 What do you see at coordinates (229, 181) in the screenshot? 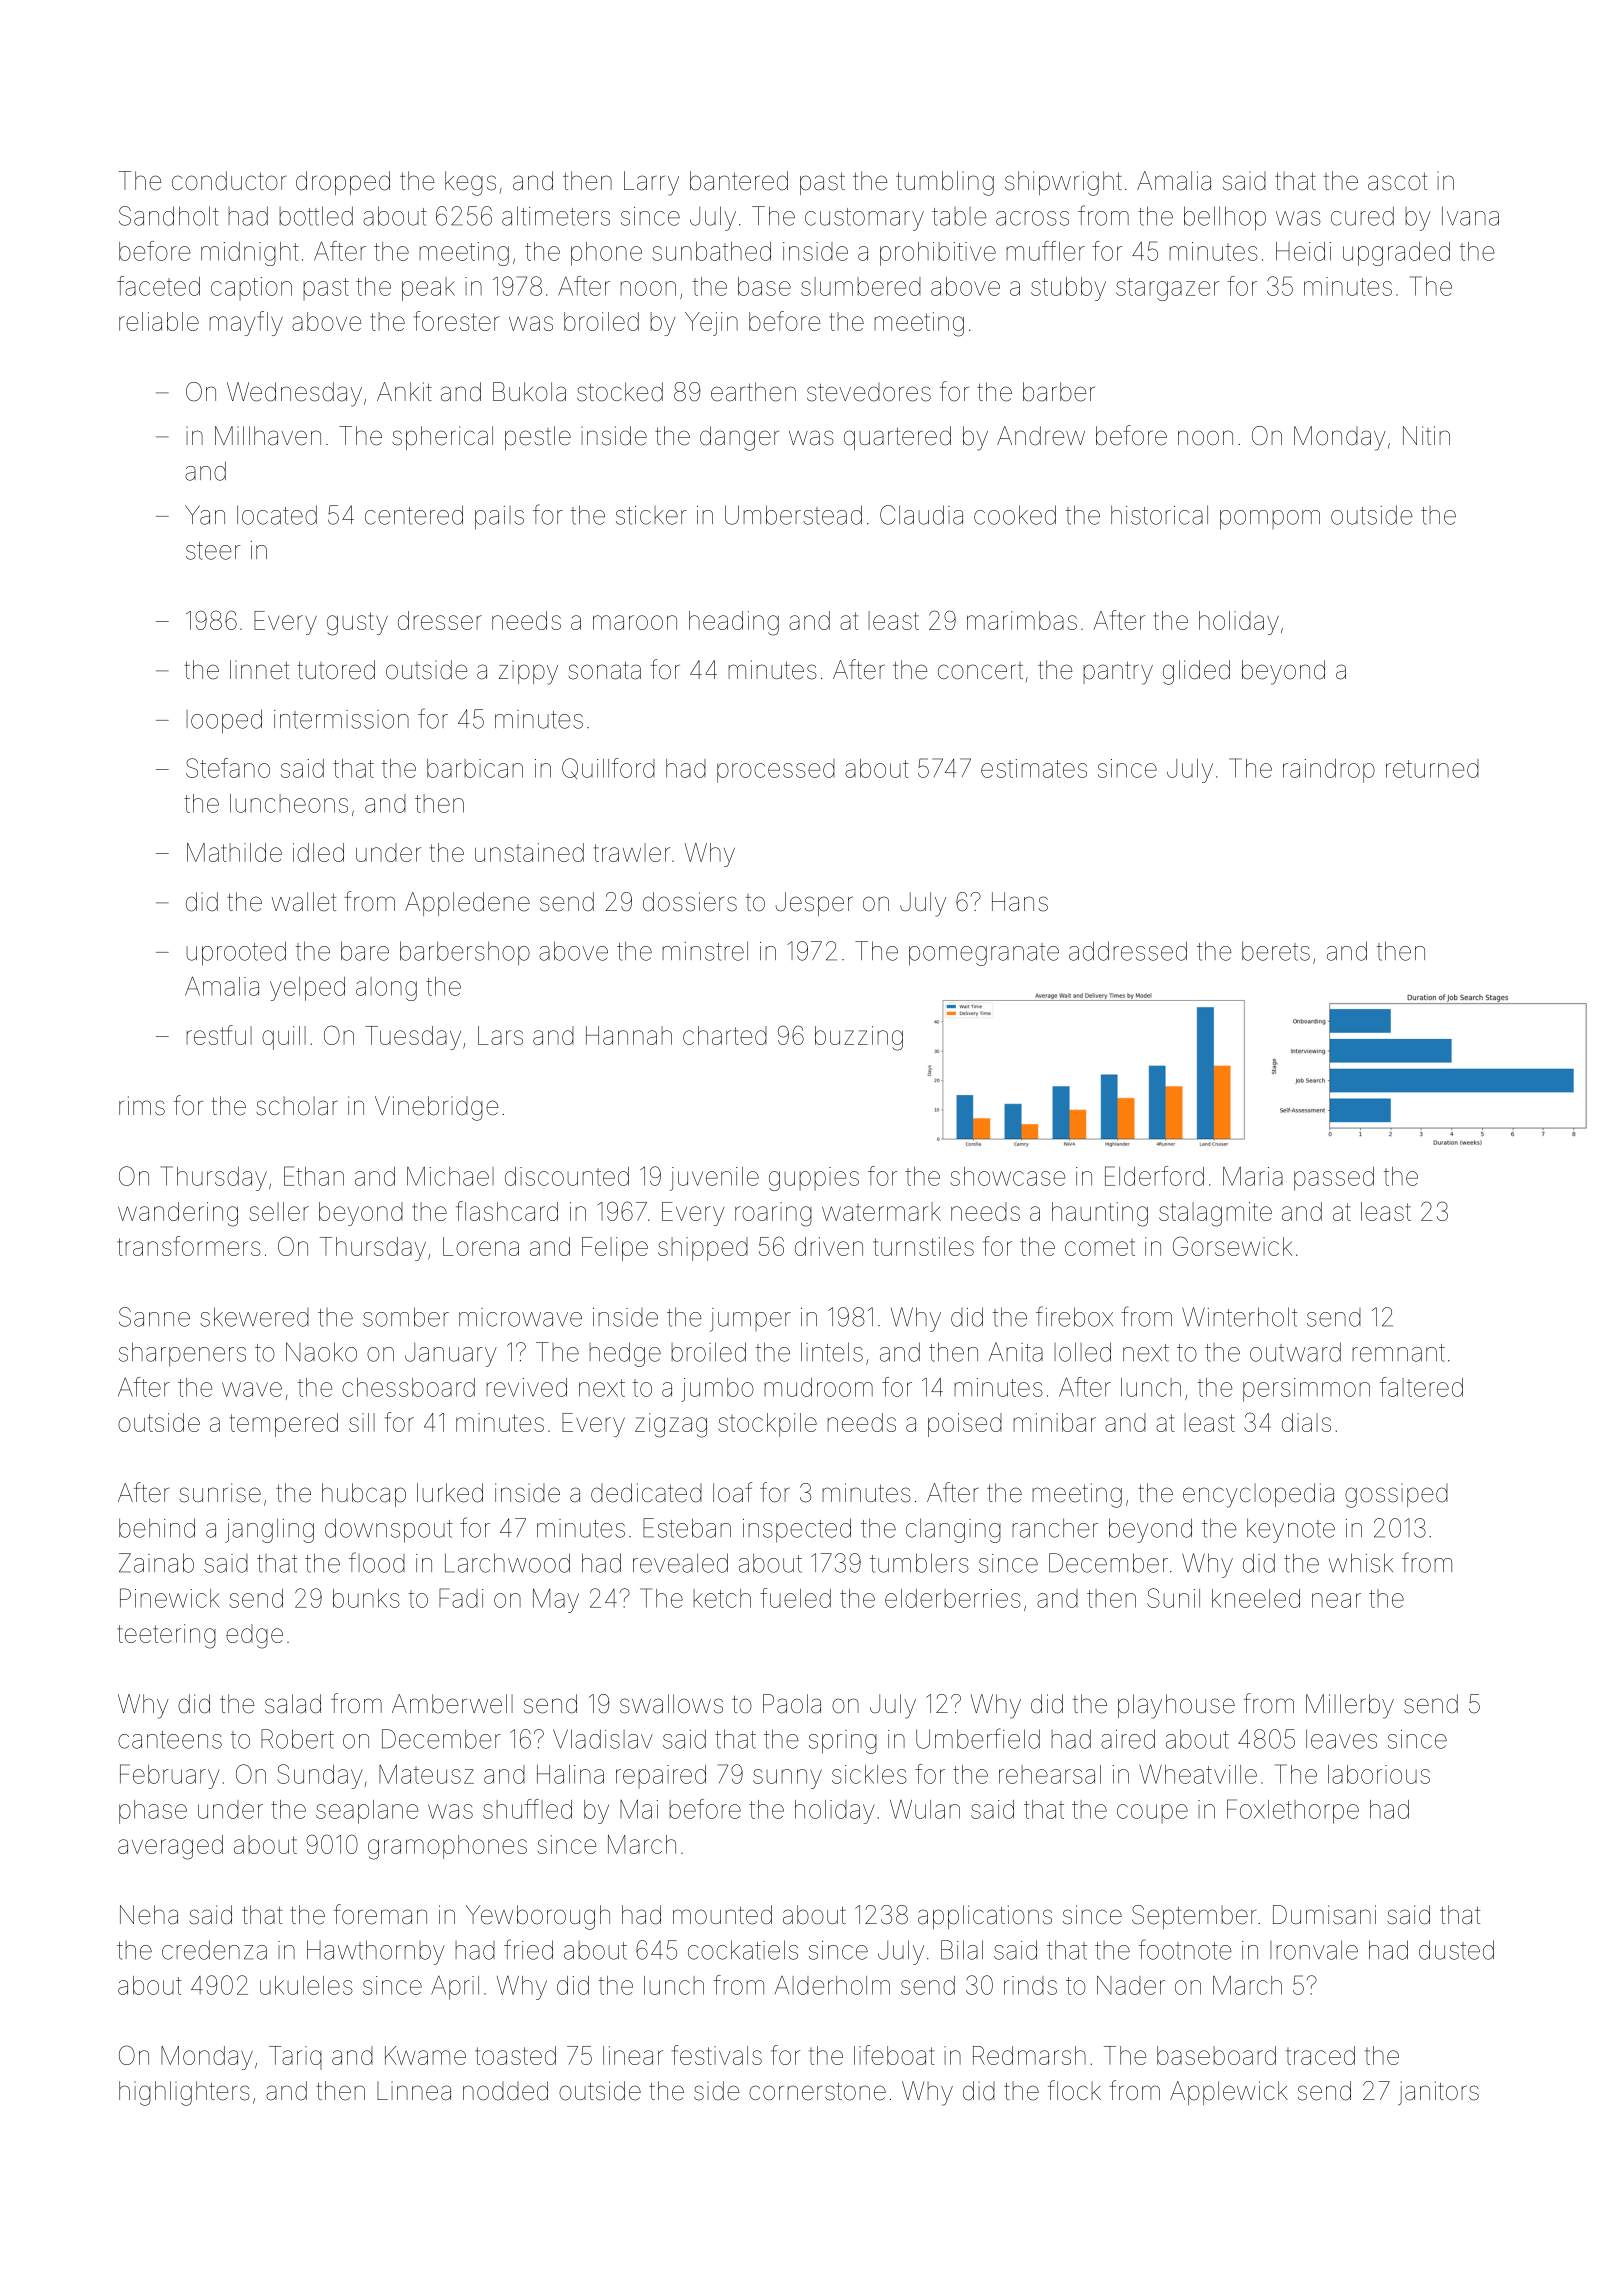
I see `conductor` at bounding box center [229, 181].
